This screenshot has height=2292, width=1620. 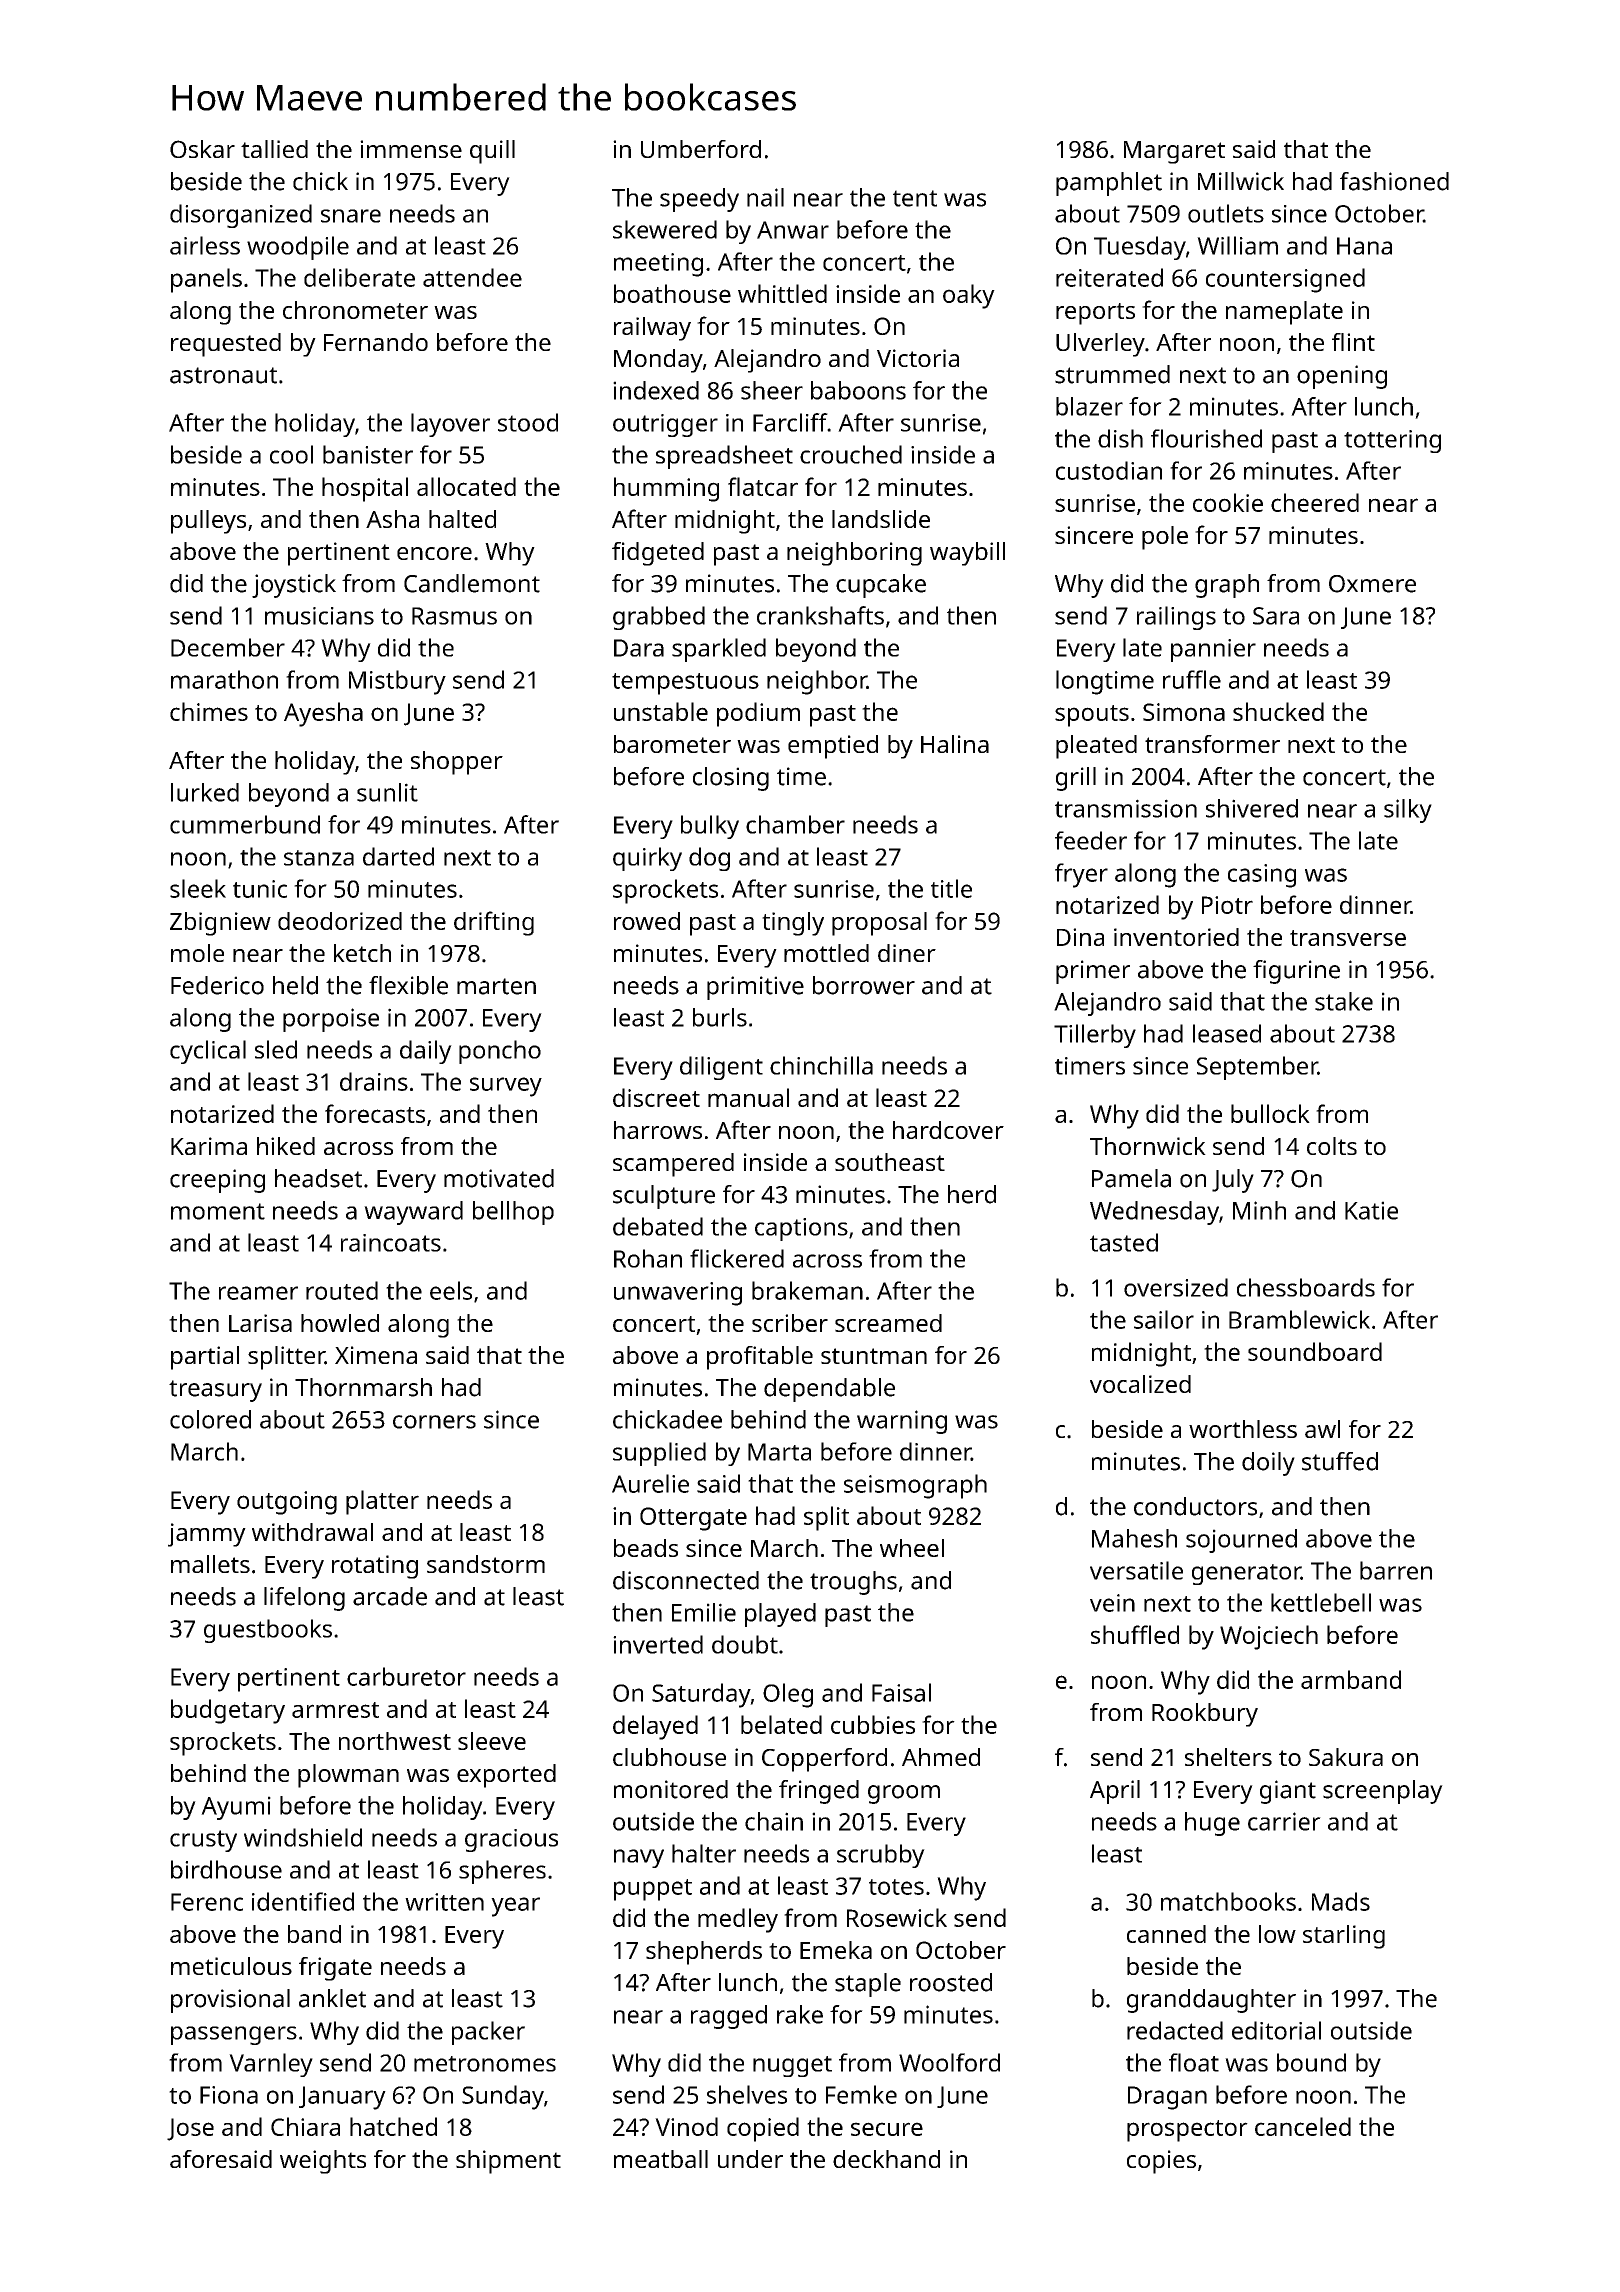 I want to click on deckhand, so click(x=886, y=2159).
